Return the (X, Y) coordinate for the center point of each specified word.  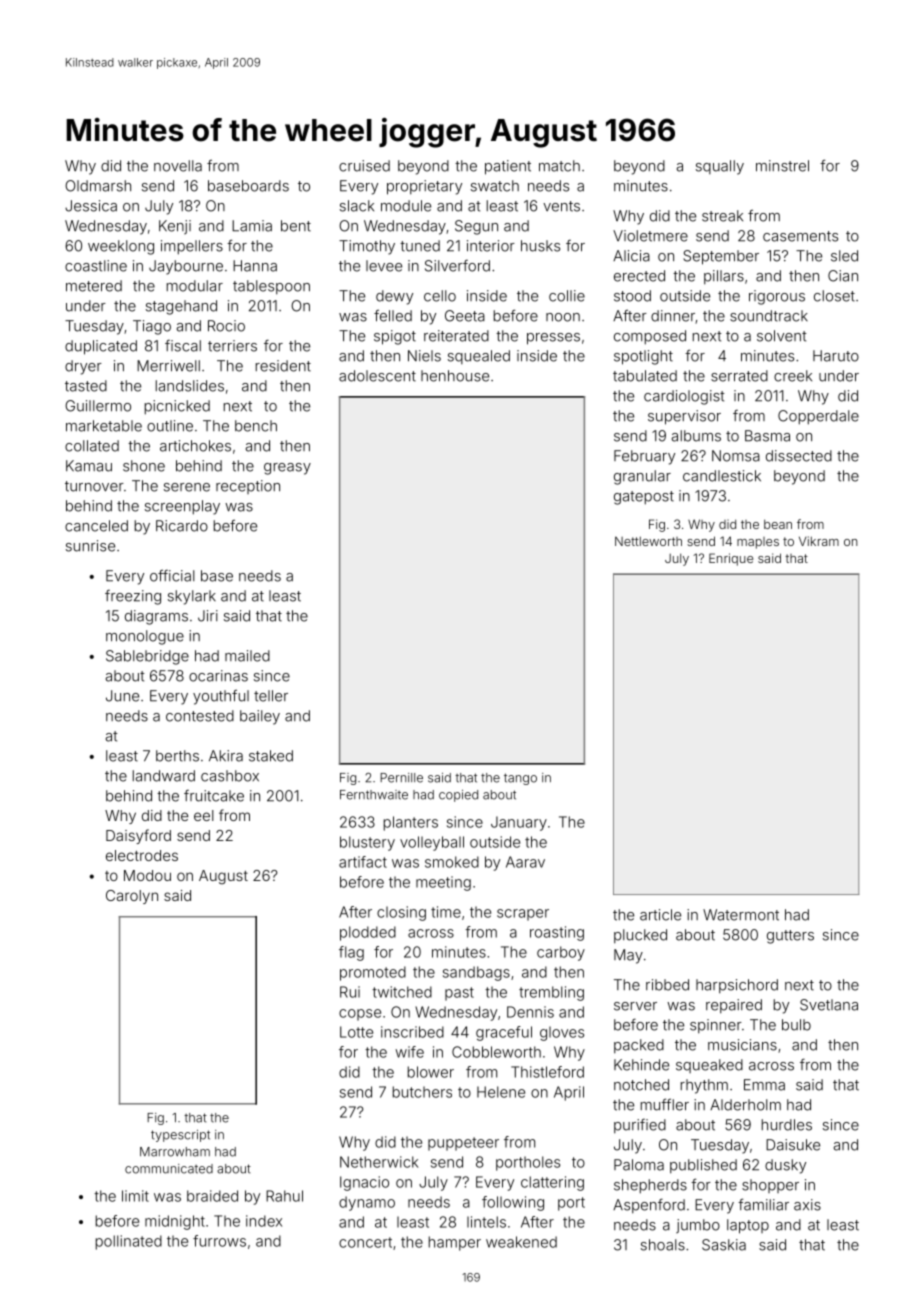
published (703, 1166)
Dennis (530, 1012)
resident (283, 366)
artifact (363, 862)
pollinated (129, 1242)
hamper (455, 1243)
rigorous (777, 297)
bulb (796, 1025)
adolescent (377, 376)
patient (508, 167)
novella (178, 166)
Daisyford (138, 836)
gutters (790, 937)
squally (720, 167)
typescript (180, 1136)
